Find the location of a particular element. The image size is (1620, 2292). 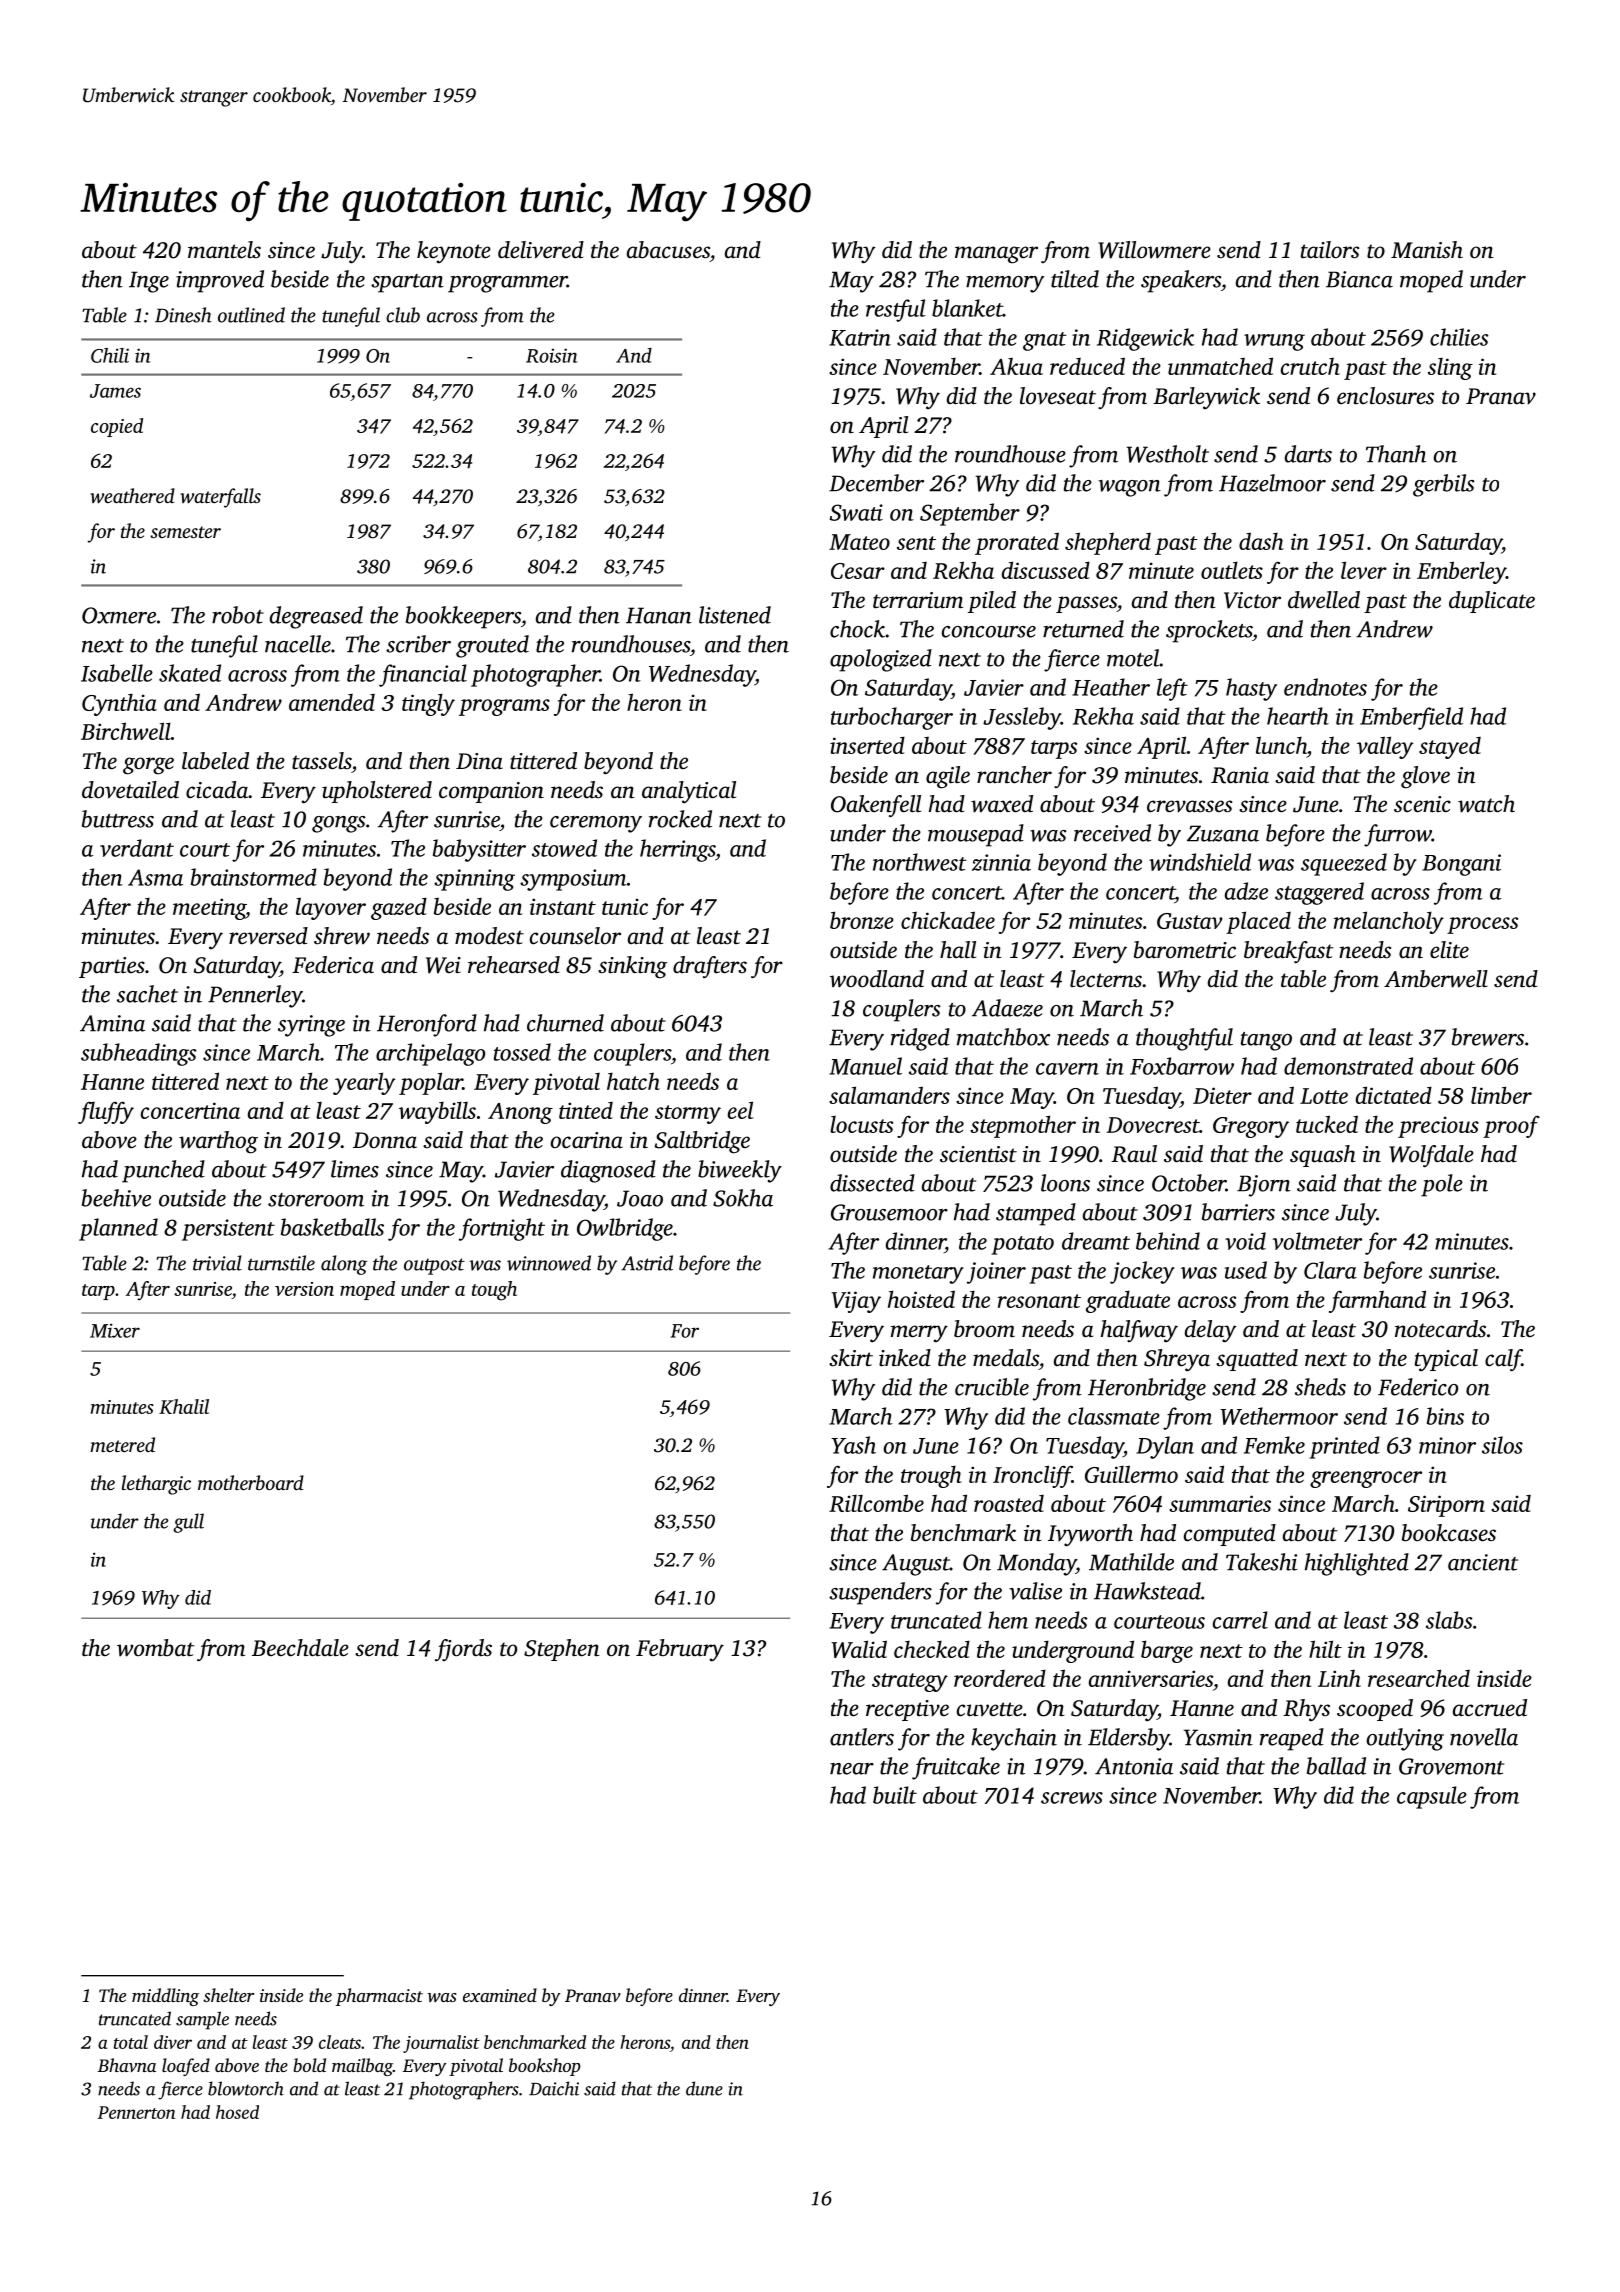

metered is located at coordinates (122, 1444).
